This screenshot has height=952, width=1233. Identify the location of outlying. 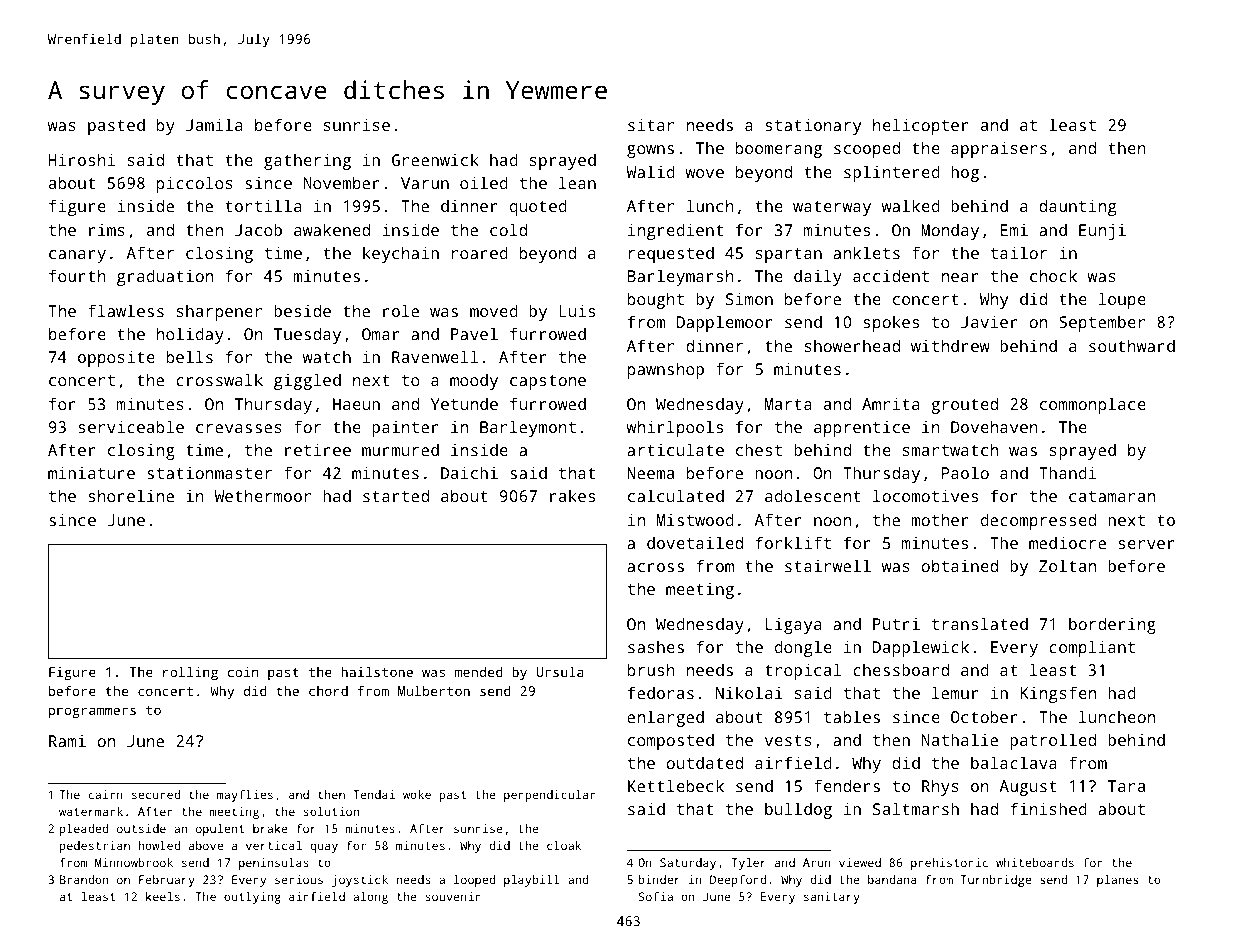
(252, 898).
